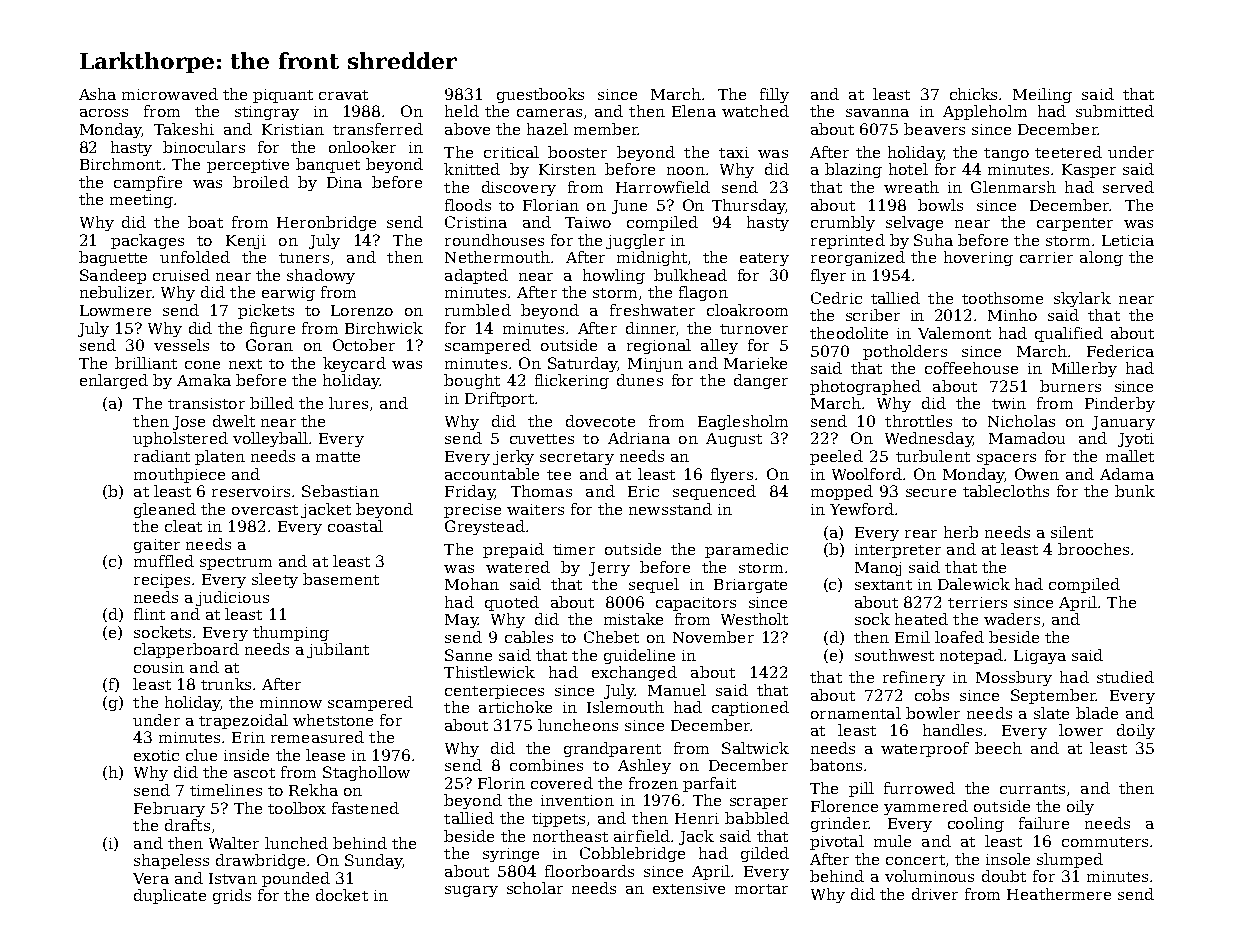 The width and height of the screenshot is (1233, 952). What do you see at coordinates (151, 878) in the screenshot?
I see `Vera` at bounding box center [151, 878].
